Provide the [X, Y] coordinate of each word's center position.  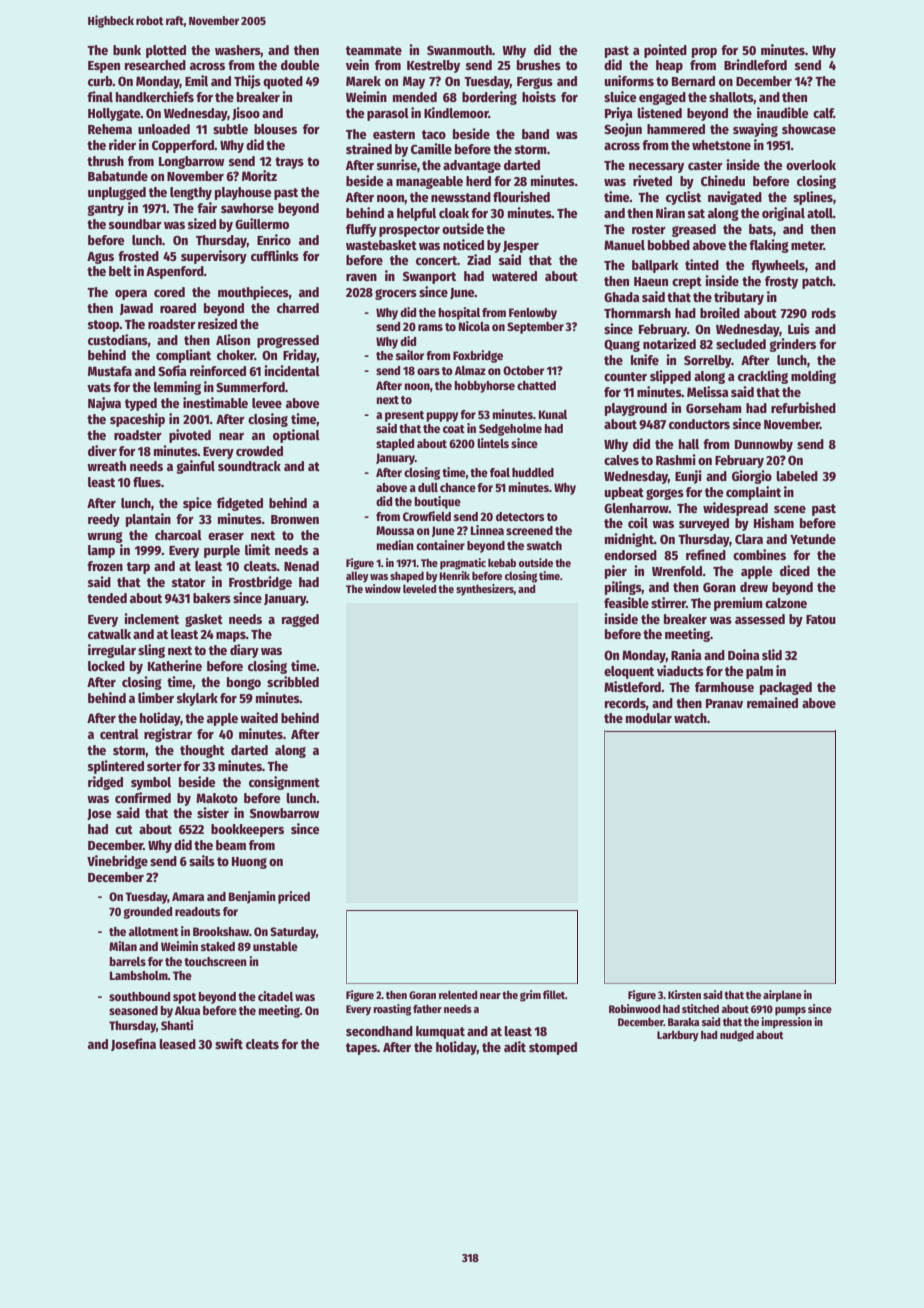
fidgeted [240, 504]
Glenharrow [636, 508]
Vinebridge [117, 862]
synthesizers [485, 590]
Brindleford [755, 64]
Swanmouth [459, 50]
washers [238, 51]
